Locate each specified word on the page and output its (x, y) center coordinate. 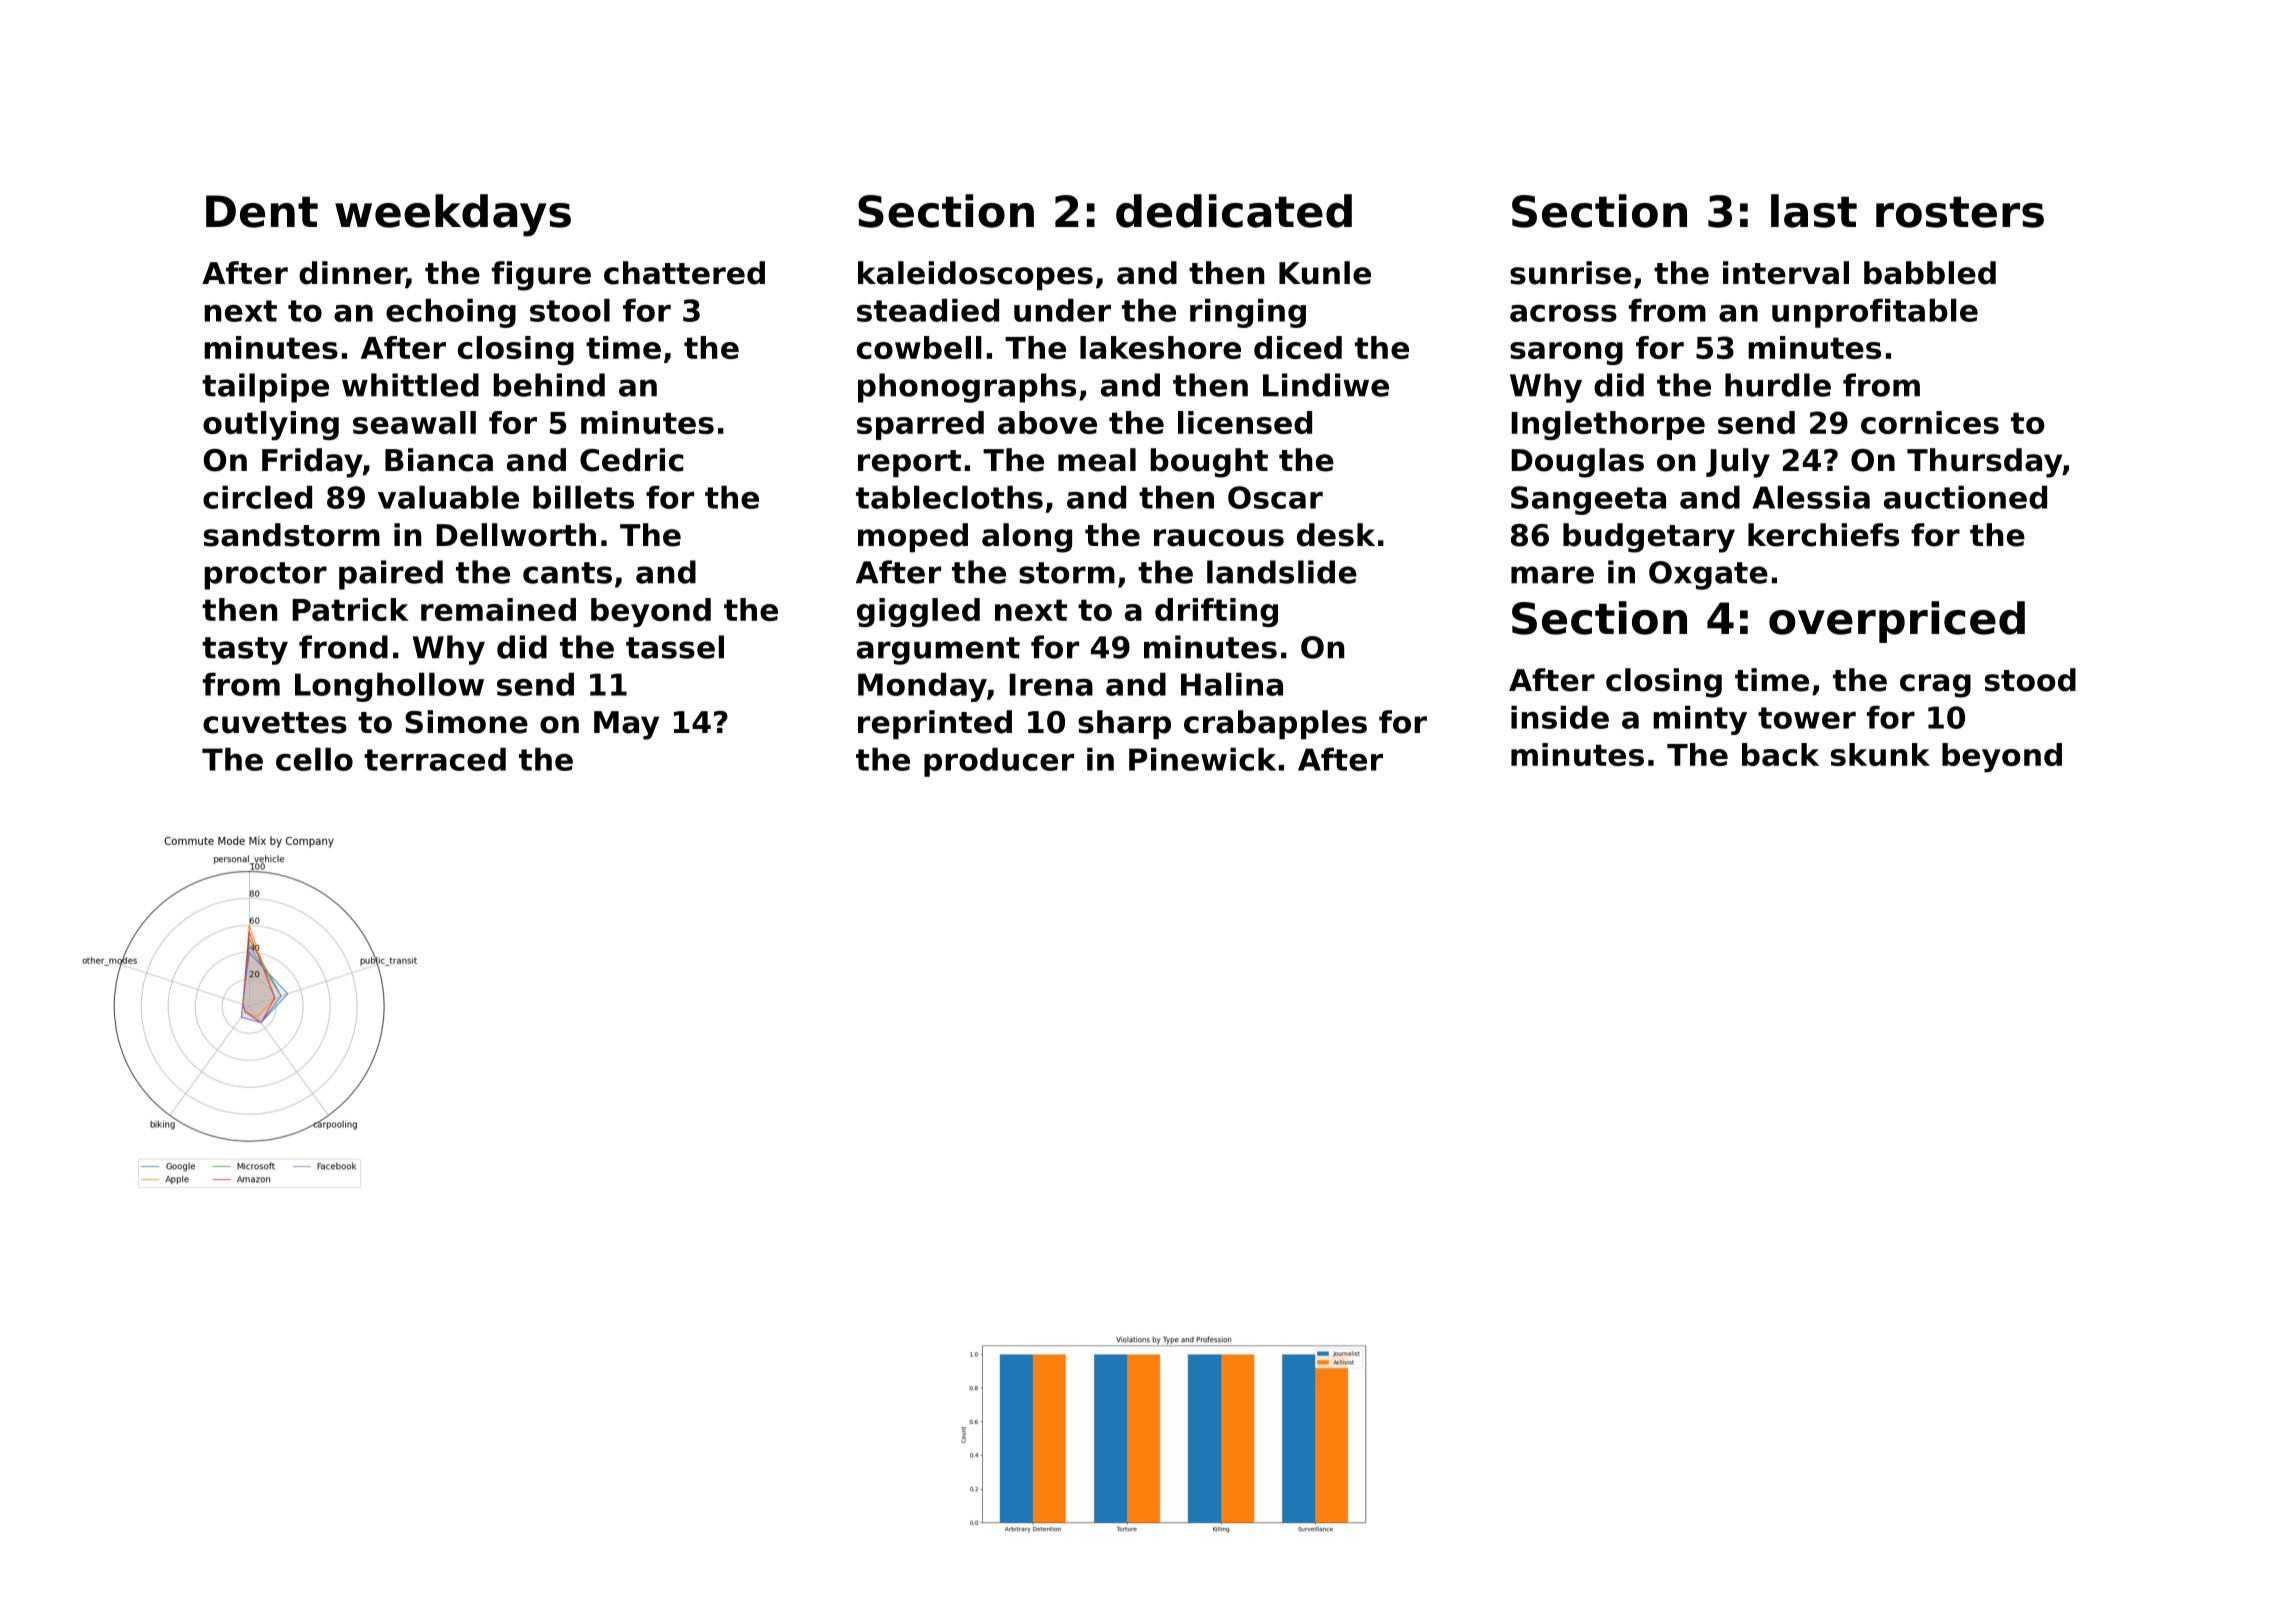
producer (999, 762)
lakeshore (1160, 347)
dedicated (1234, 211)
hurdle (1778, 385)
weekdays (453, 215)
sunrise (1570, 273)
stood (2030, 680)
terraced (435, 759)
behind (549, 385)
